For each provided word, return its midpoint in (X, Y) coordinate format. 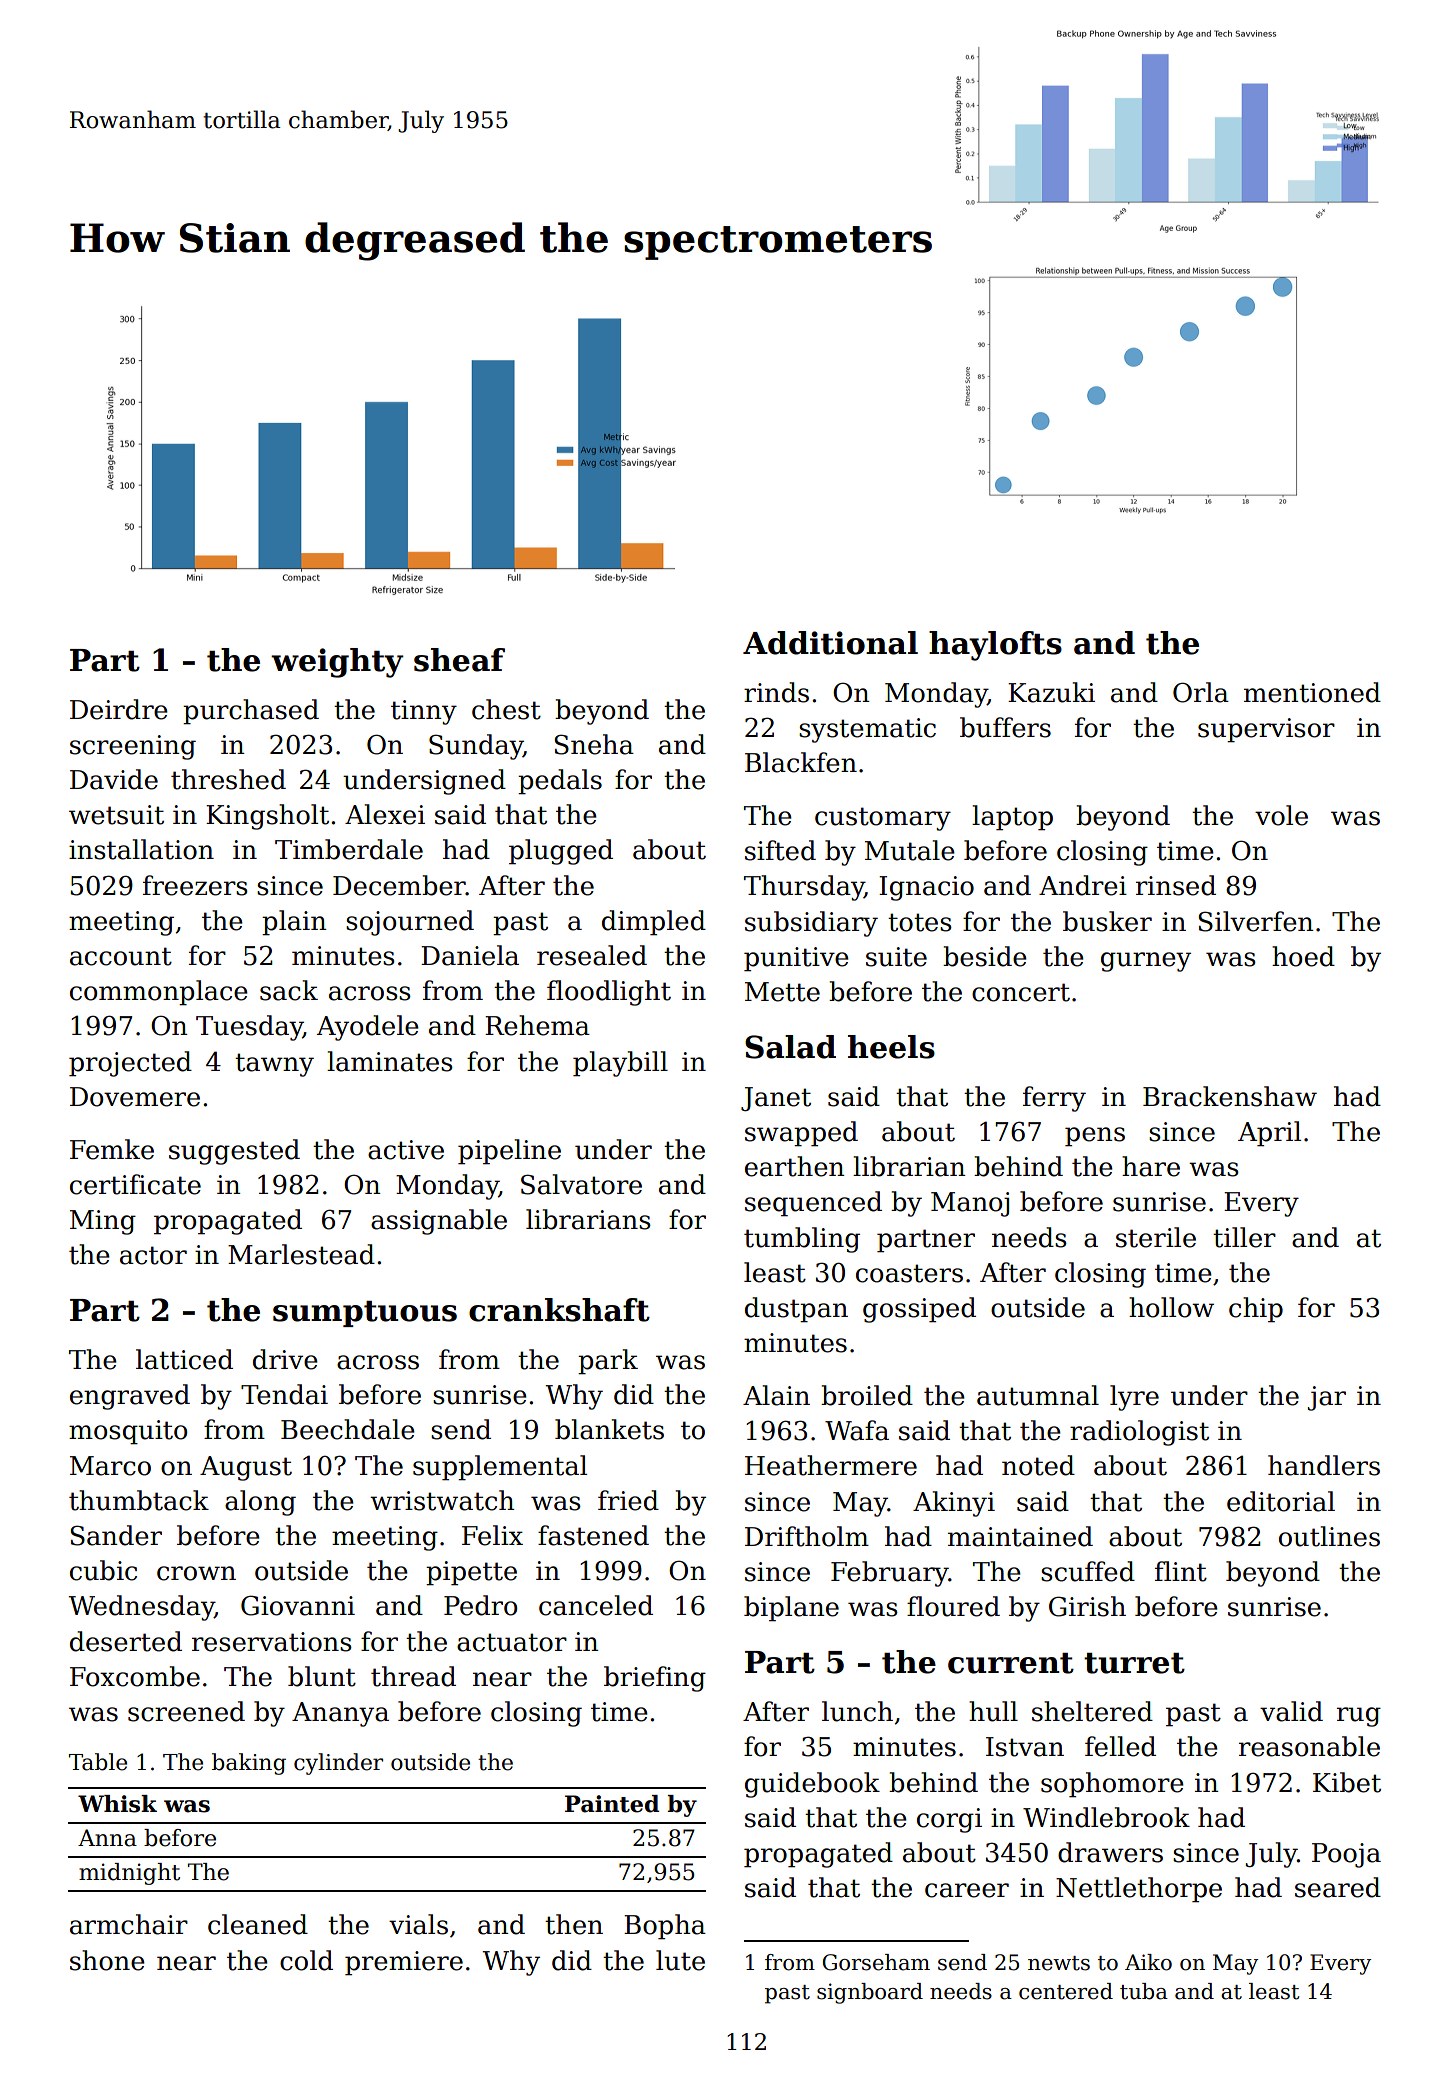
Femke (112, 1149)
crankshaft (559, 1310)
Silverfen (1256, 921)
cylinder (338, 1764)
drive (285, 1359)
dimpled (654, 923)
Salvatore (581, 1184)
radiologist (1139, 1433)
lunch (857, 1711)
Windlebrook (1106, 1817)
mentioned (1312, 692)
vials (418, 1924)
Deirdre (119, 709)
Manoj (970, 1204)
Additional (830, 643)
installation (141, 849)
